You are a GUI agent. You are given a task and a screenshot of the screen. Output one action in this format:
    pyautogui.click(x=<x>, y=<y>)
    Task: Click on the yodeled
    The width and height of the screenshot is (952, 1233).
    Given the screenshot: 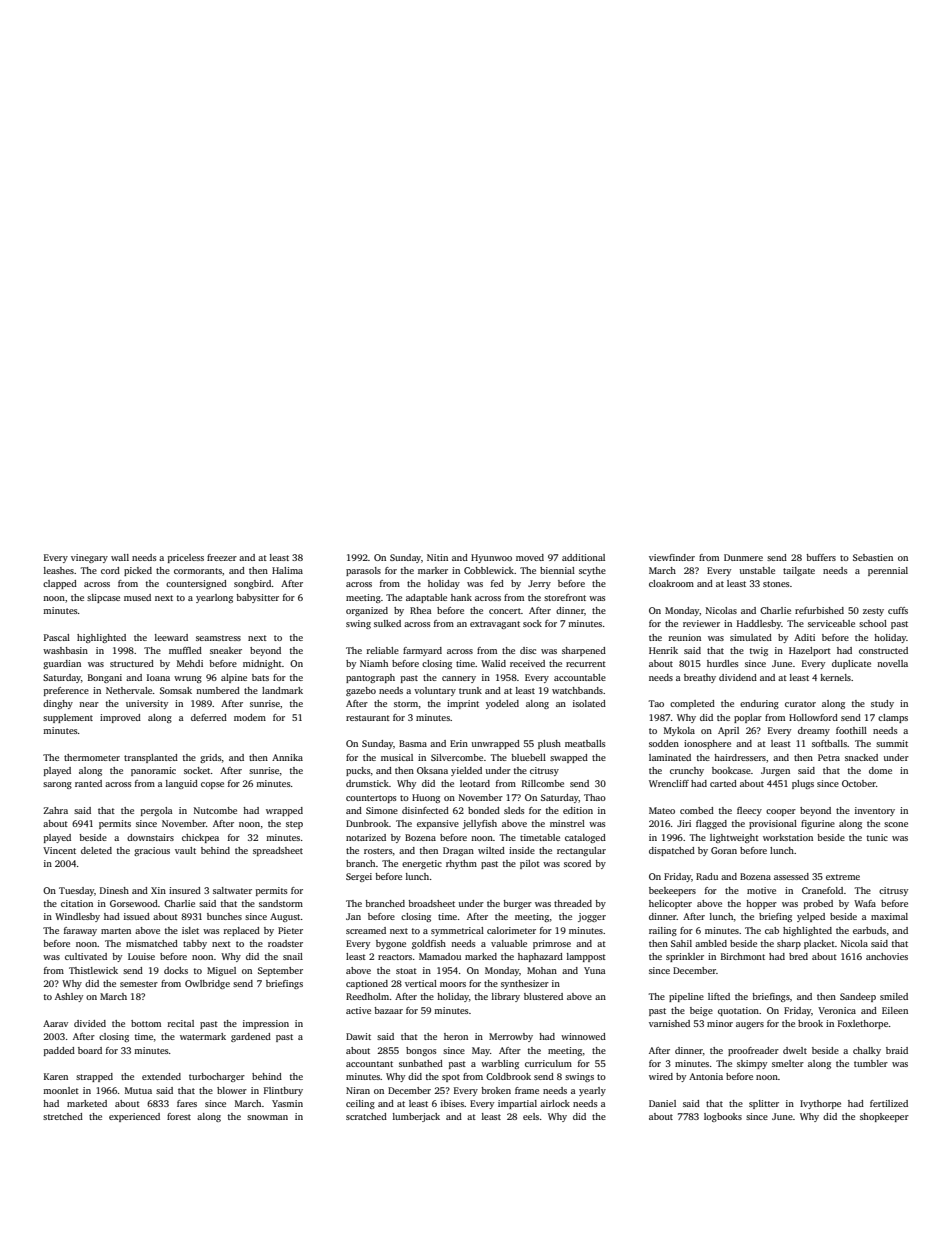 What is the action you would take?
    pyautogui.click(x=502, y=704)
